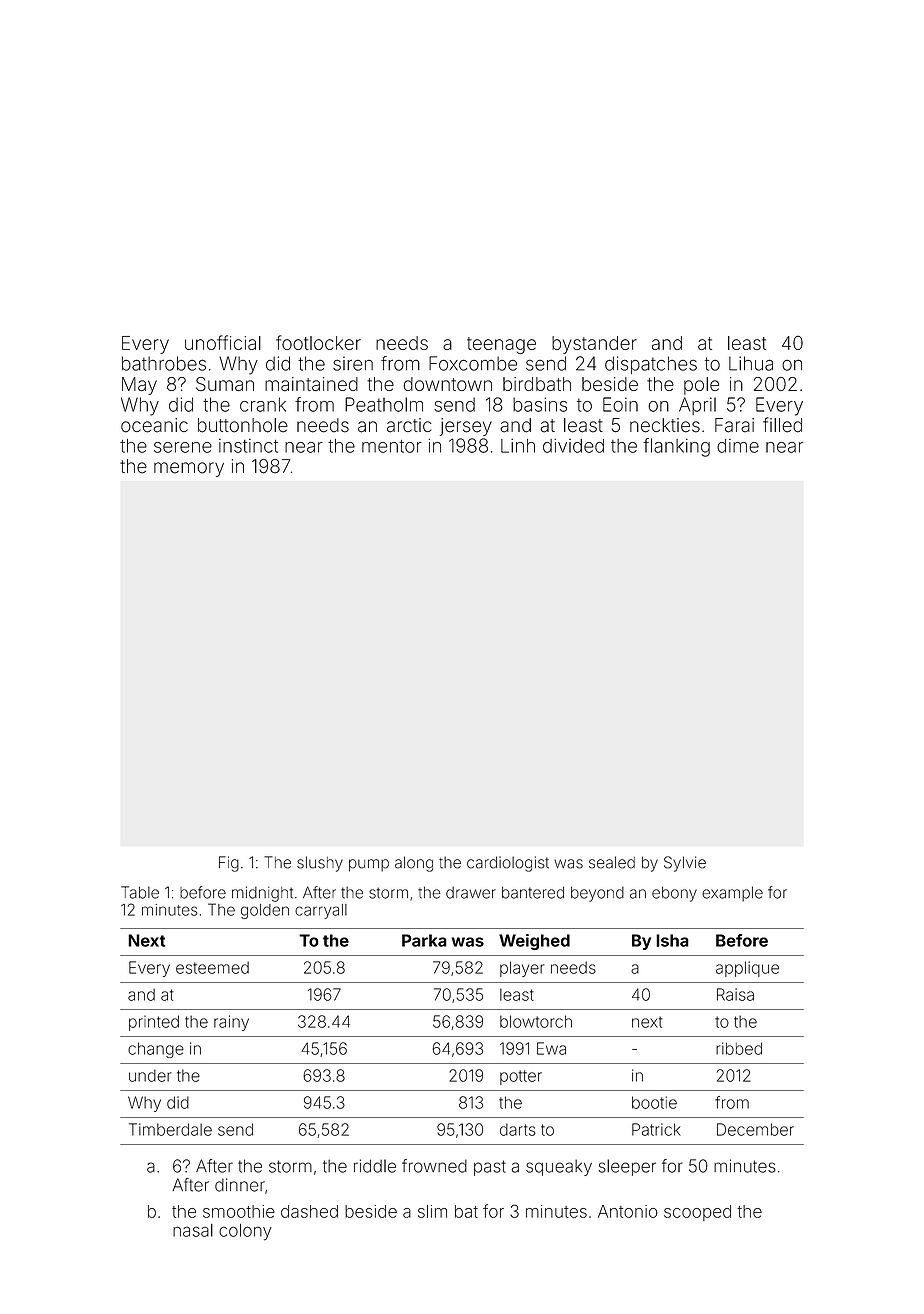 The width and height of the screenshot is (924, 1314). Describe the element at coordinates (170, 1129) in the screenshot. I see `Timberdale` at that location.
